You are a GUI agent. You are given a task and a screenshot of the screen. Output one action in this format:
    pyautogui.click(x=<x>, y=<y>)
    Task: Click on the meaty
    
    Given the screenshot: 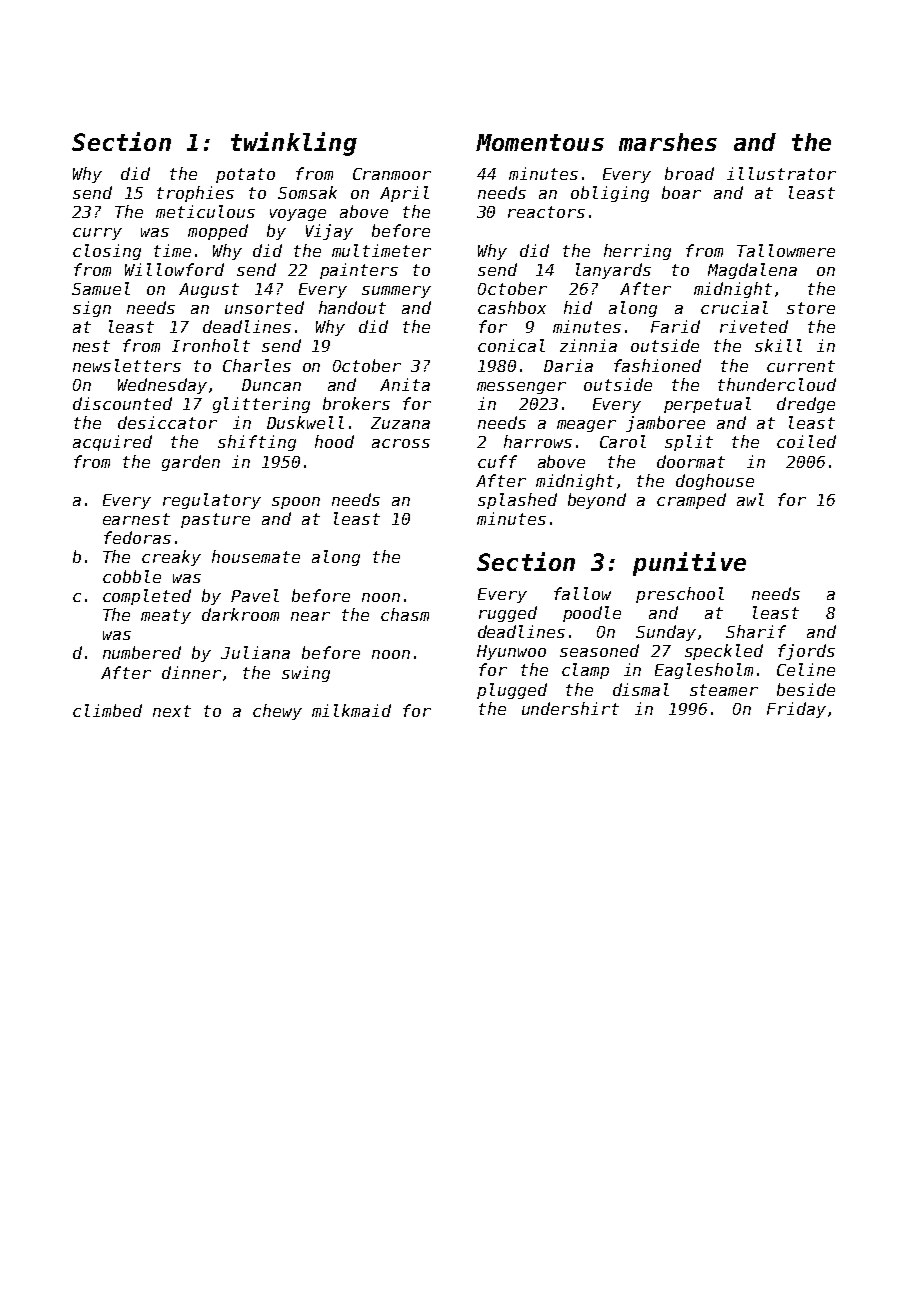 What is the action you would take?
    pyautogui.click(x=166, y=616)
